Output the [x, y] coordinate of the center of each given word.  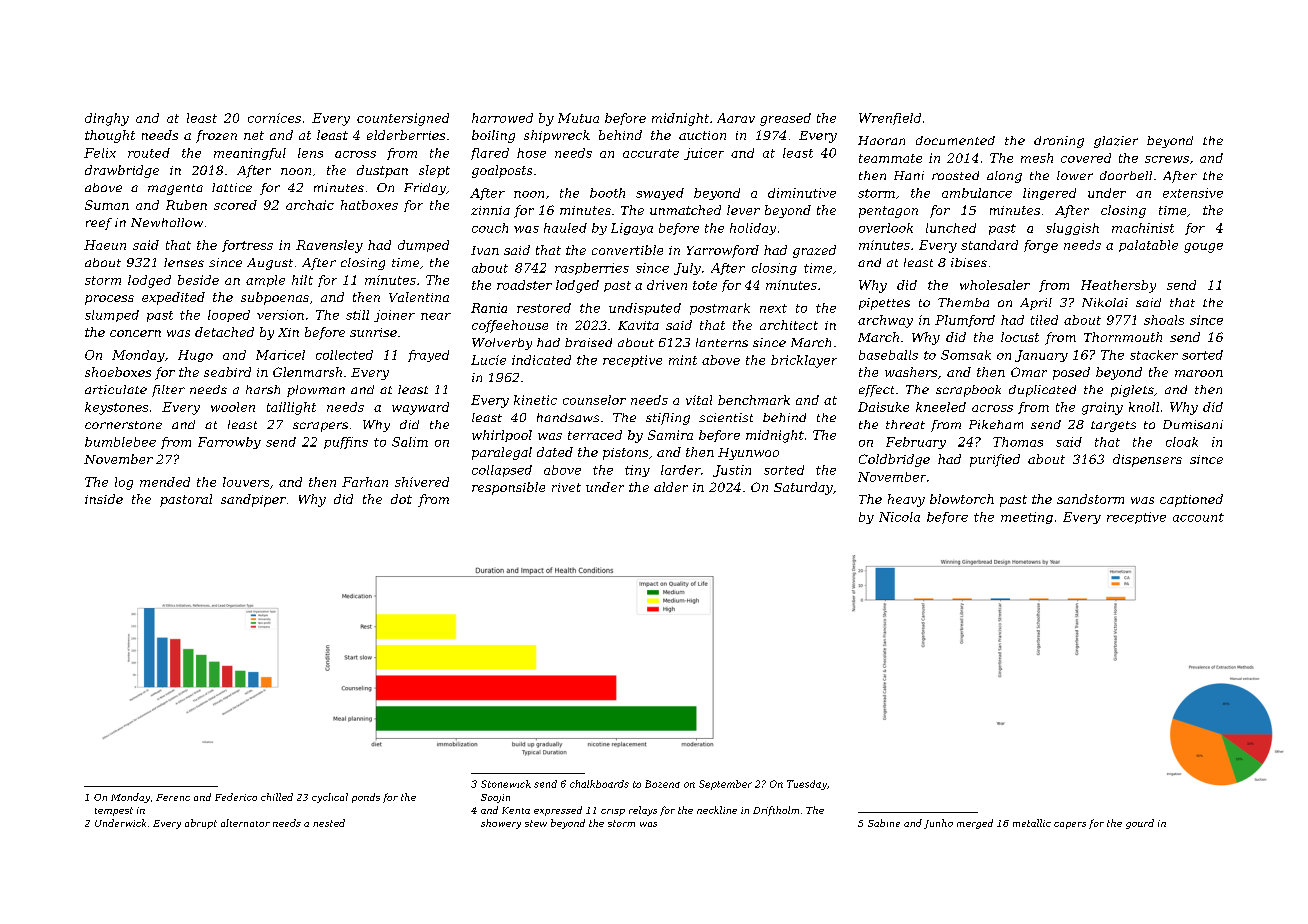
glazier [1116, 142]
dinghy [107, 119]
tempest [114, 811]
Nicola [899, 517]
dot [401, 499]
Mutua [578, 118]
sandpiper [253, 500]
